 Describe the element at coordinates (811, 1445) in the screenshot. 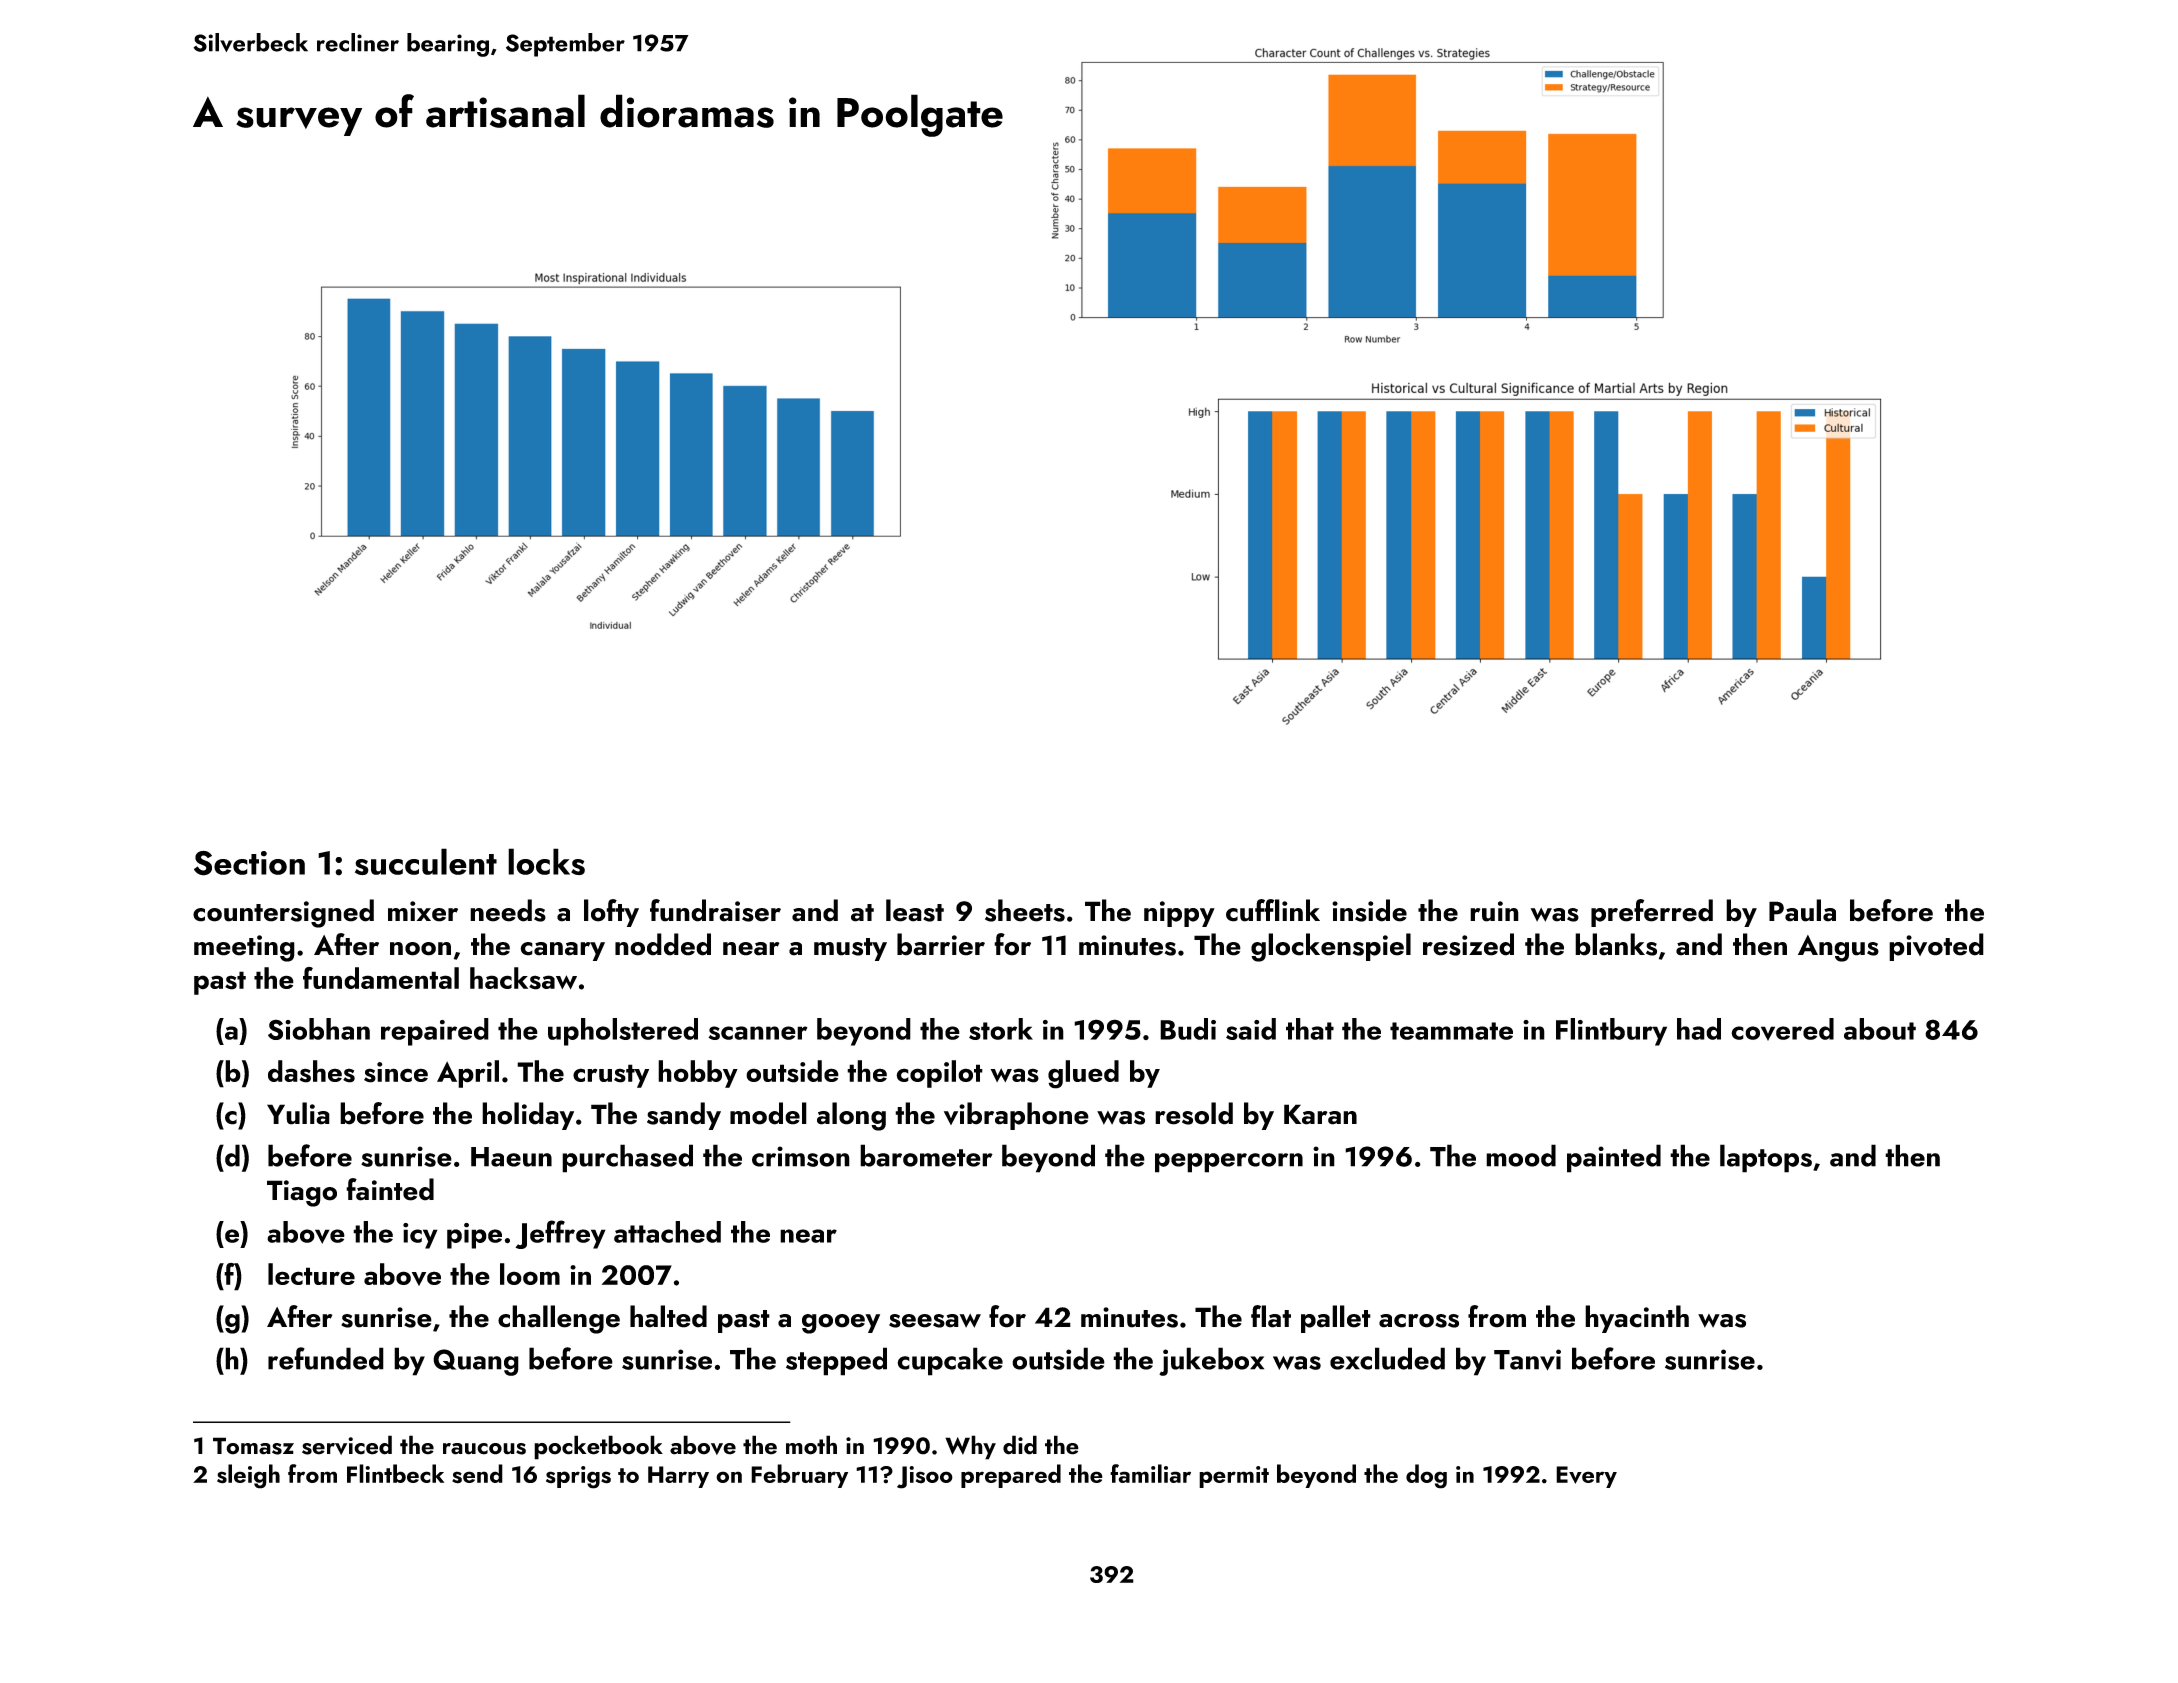

I see `moth` at that location.
